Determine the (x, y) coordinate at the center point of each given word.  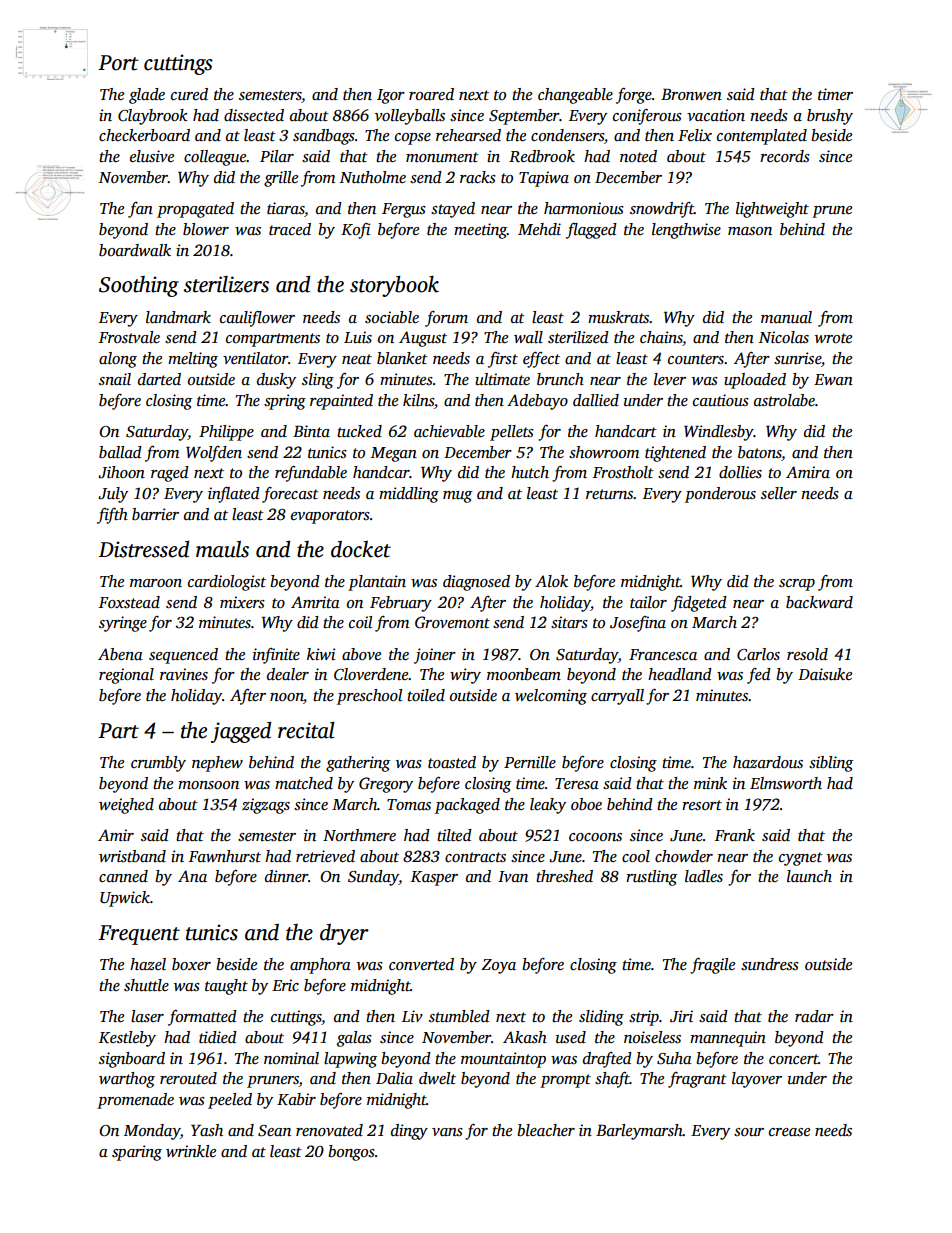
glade (147, 96)
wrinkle (191, 1151)
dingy (409, 1132)
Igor (391, 96)
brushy (830, 117)
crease (789, 1132)
